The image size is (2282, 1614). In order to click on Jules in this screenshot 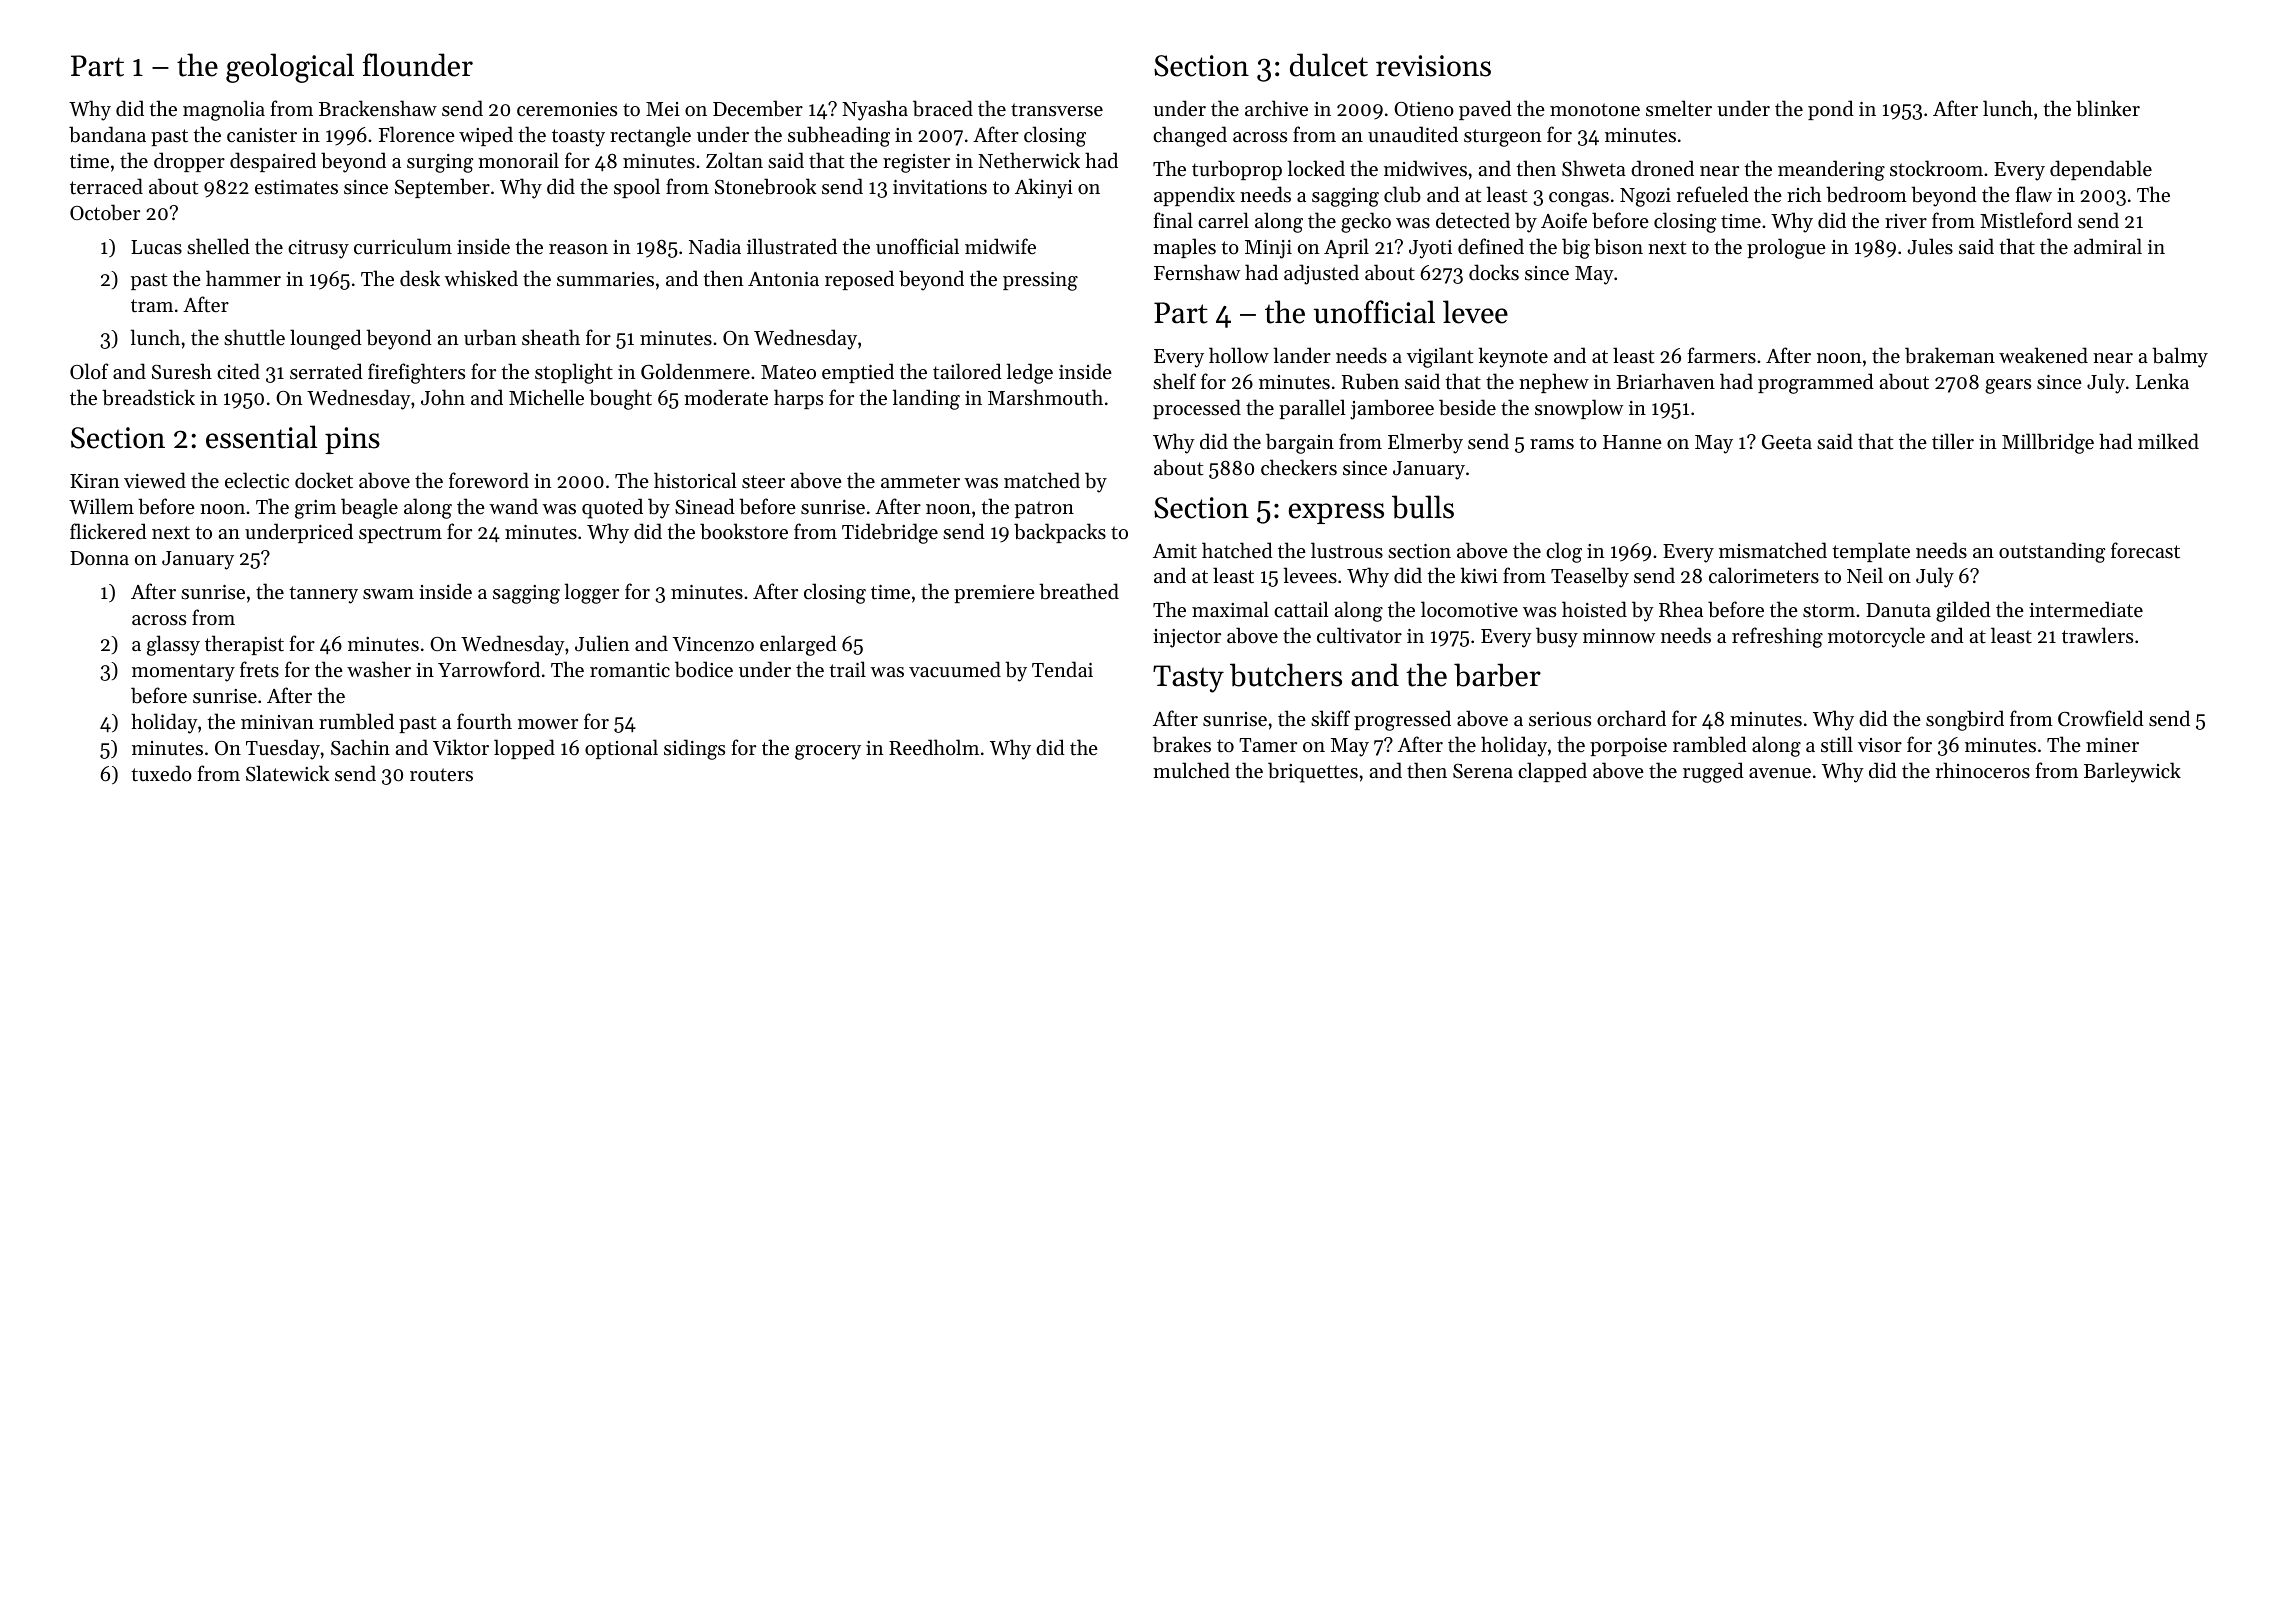, I will do `click(1930, 246)`.
